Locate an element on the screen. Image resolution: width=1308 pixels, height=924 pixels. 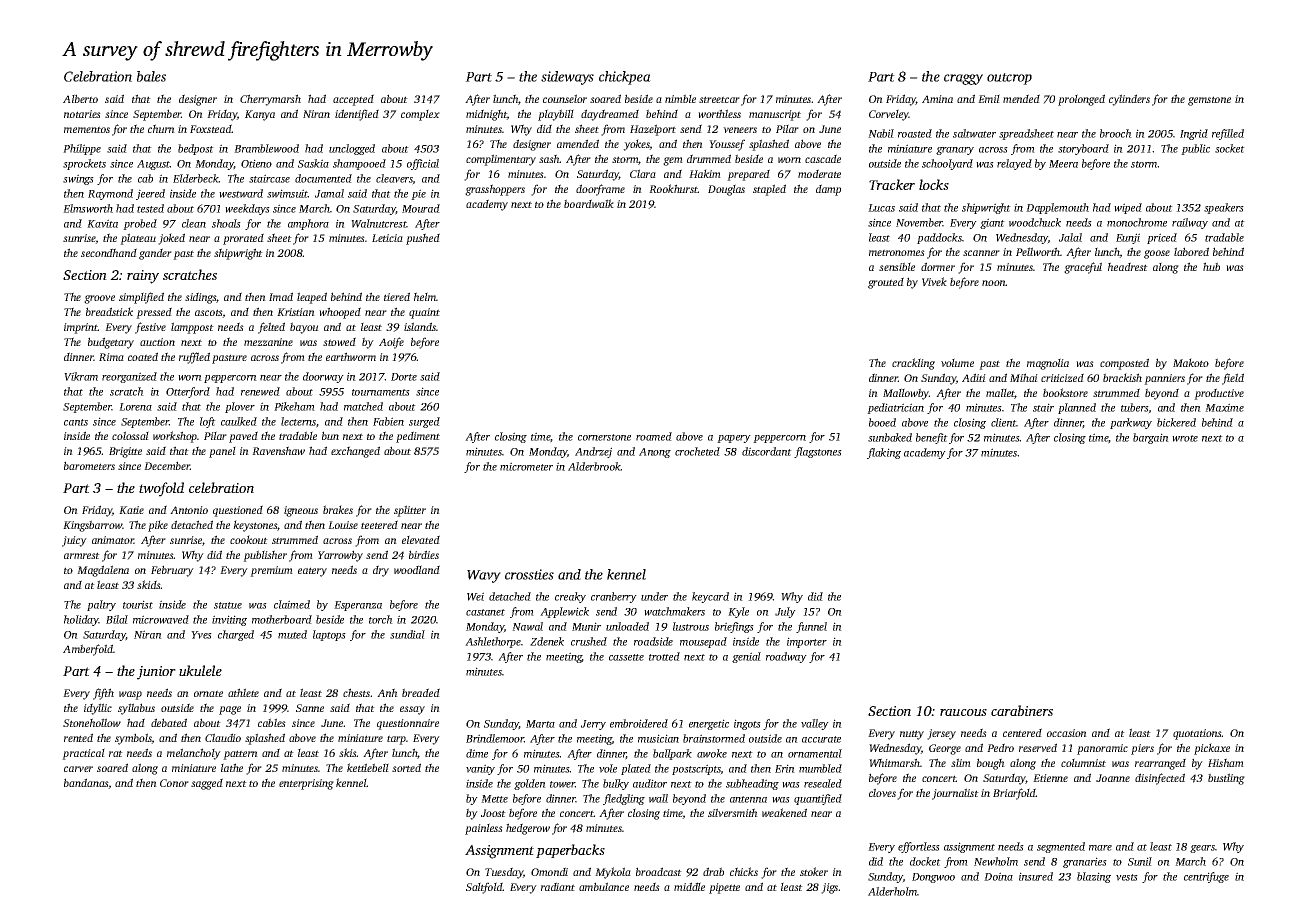
Saltfold is located at coordinates (484, 888).
